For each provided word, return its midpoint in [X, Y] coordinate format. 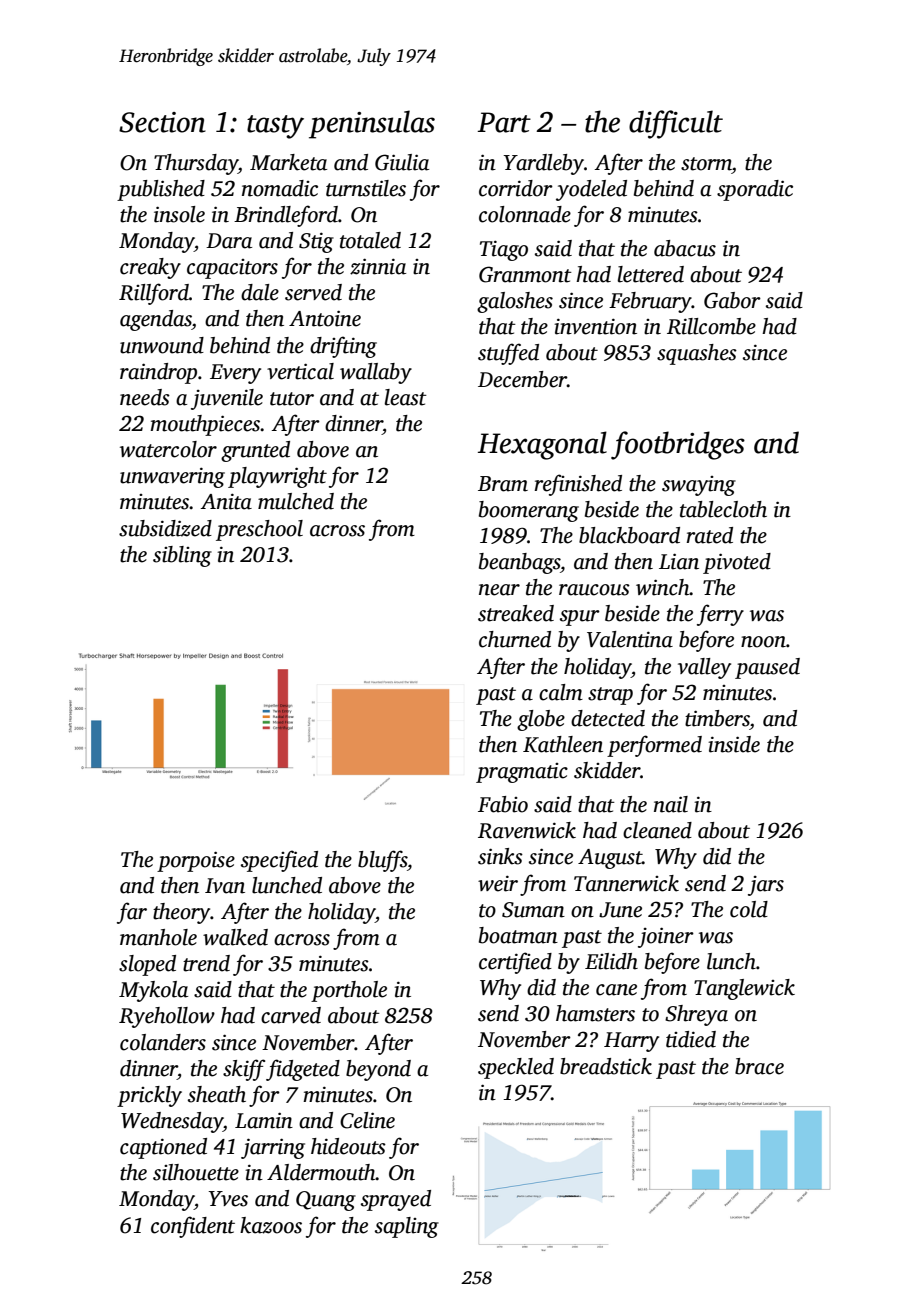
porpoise [196, 861]
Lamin [264, 1120]
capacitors [232, 269]
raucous [594, 590]
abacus [685, 248]
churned [515, 639]
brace [759, 1066]
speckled [516, 1068]
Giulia [402, 162]
